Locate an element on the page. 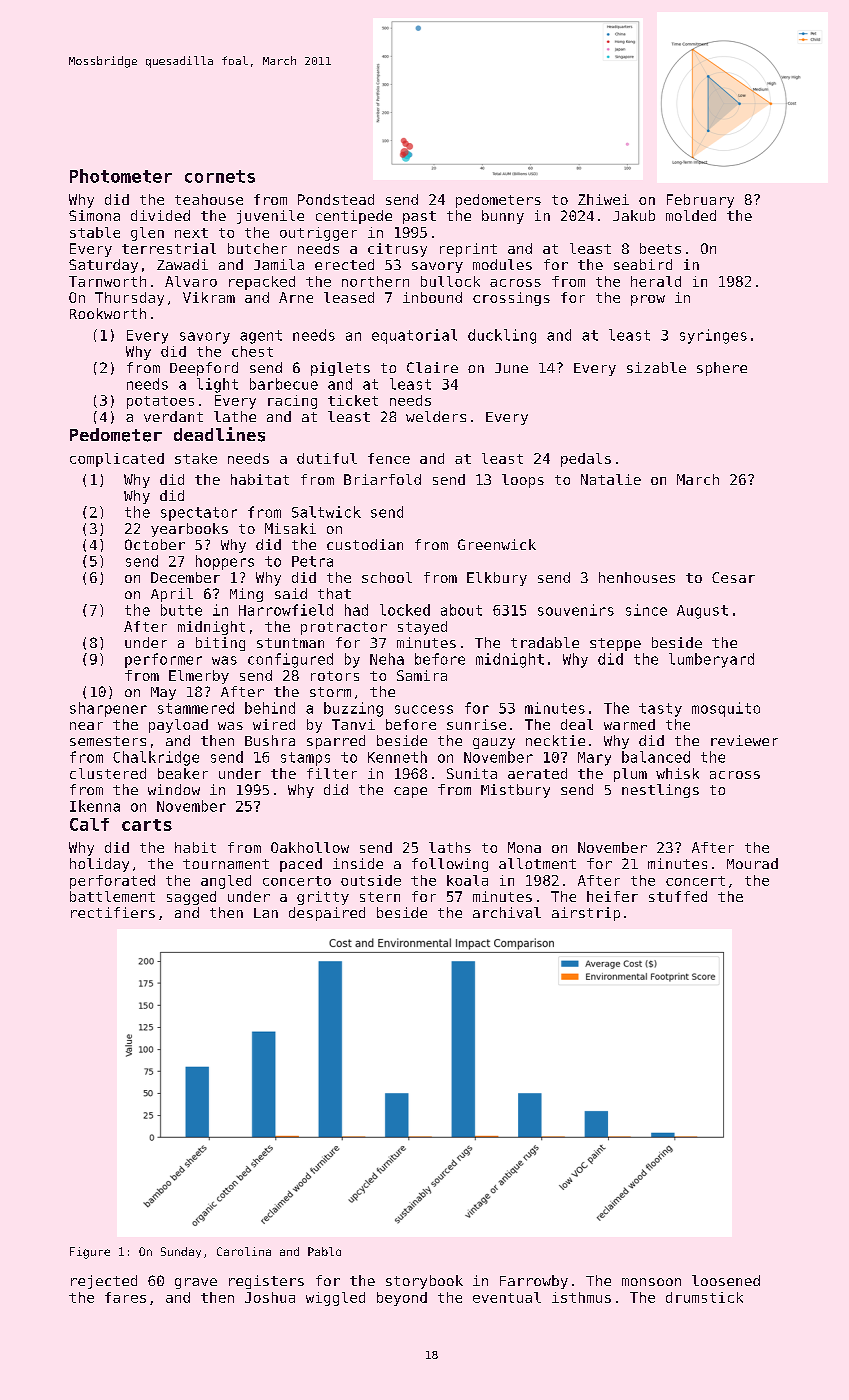 The height and width of the image is (1400, 849). Carolina is located at coordinates (244, 1251).
